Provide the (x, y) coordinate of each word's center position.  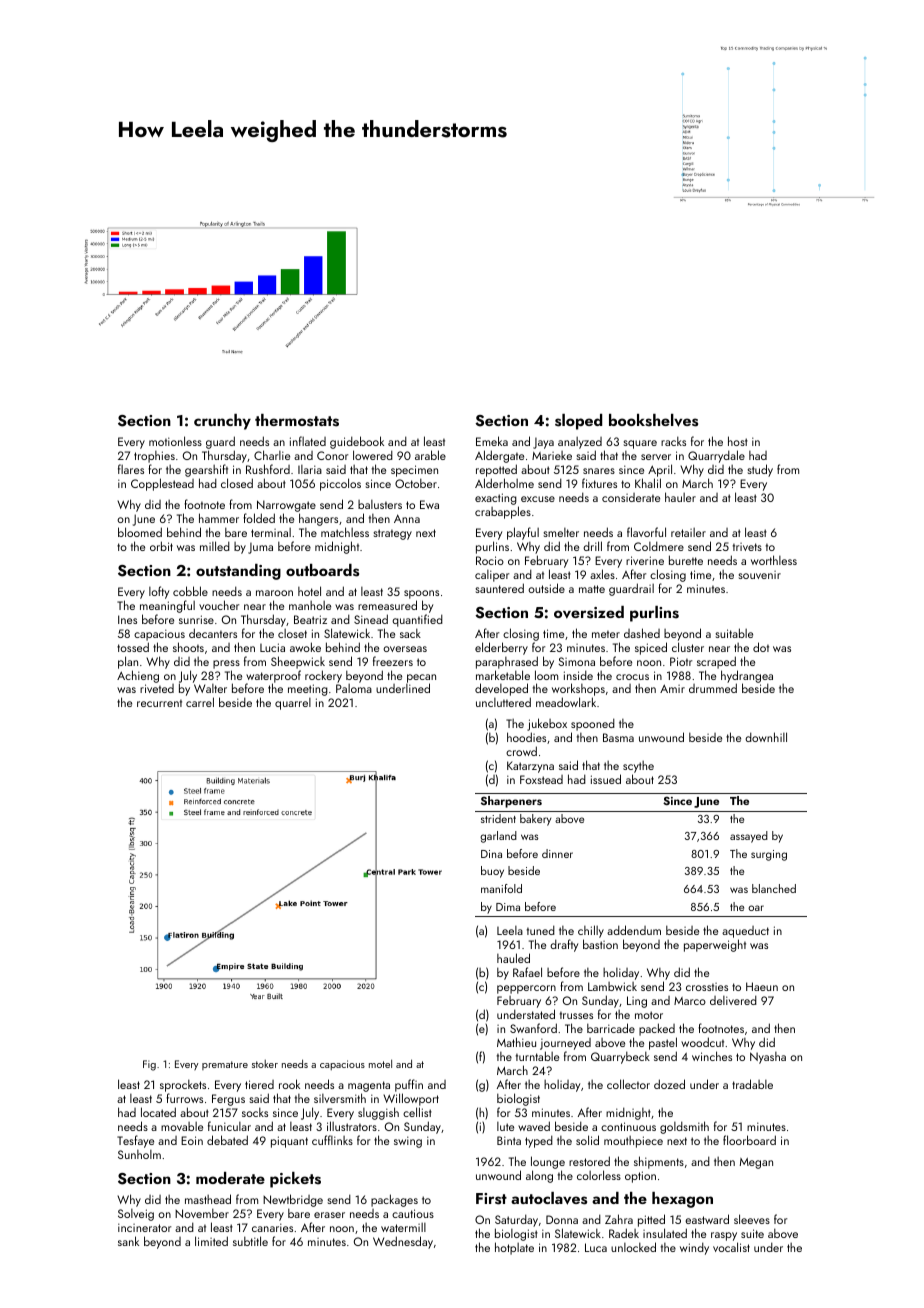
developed (501, 689)
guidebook (357, 442)
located (158, 1112)
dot (761, 647)
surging (769, 855)
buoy (492, 872)
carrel (200, 702)
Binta (509, 1140)
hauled (513, 958)
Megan (756, 1163)
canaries (272, 1227)
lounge (548, 1162)
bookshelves (653, 420)
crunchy (222, 422)
